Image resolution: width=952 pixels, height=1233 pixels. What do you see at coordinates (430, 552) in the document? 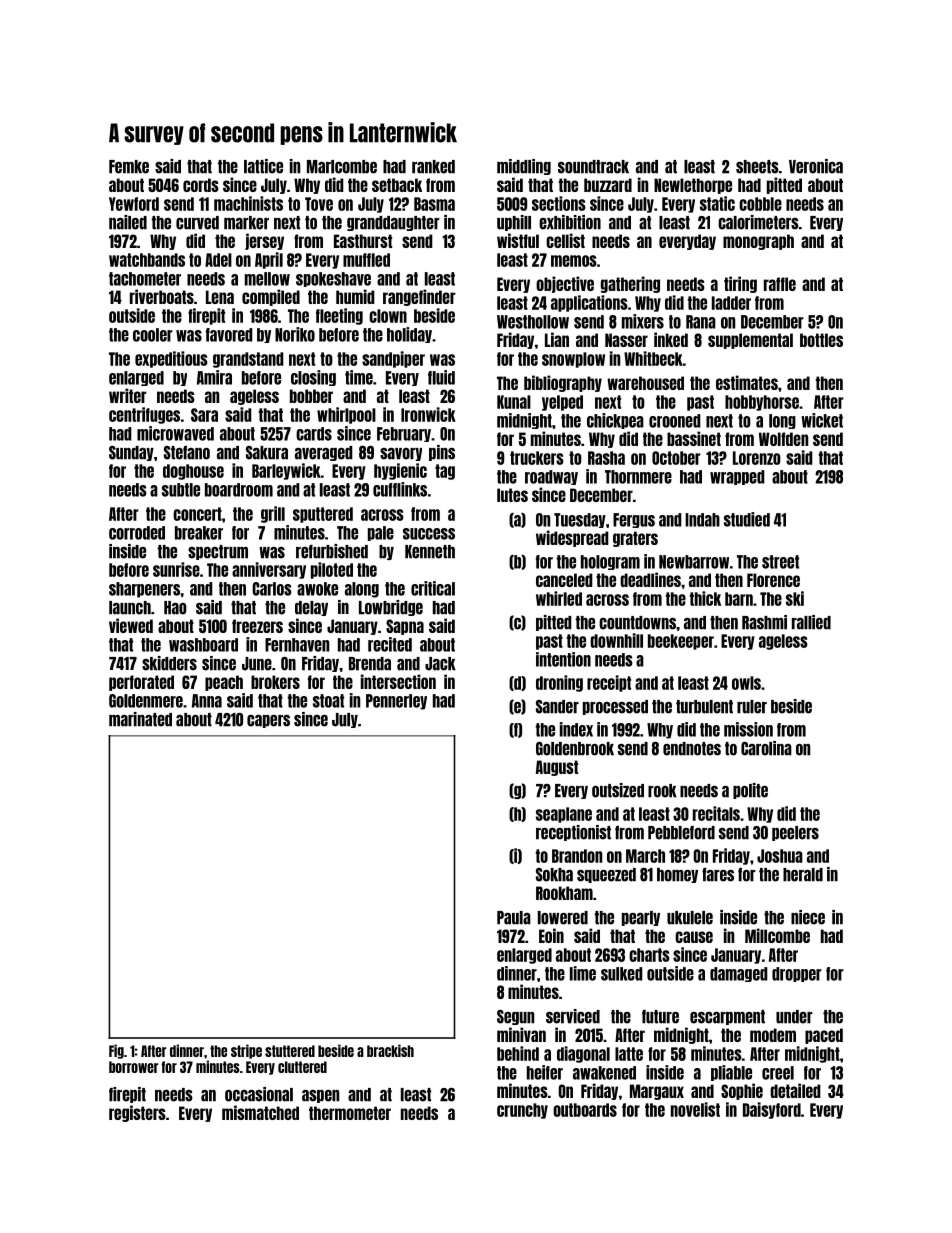
I see `Kenneth` at bounding box center [430, 552].
